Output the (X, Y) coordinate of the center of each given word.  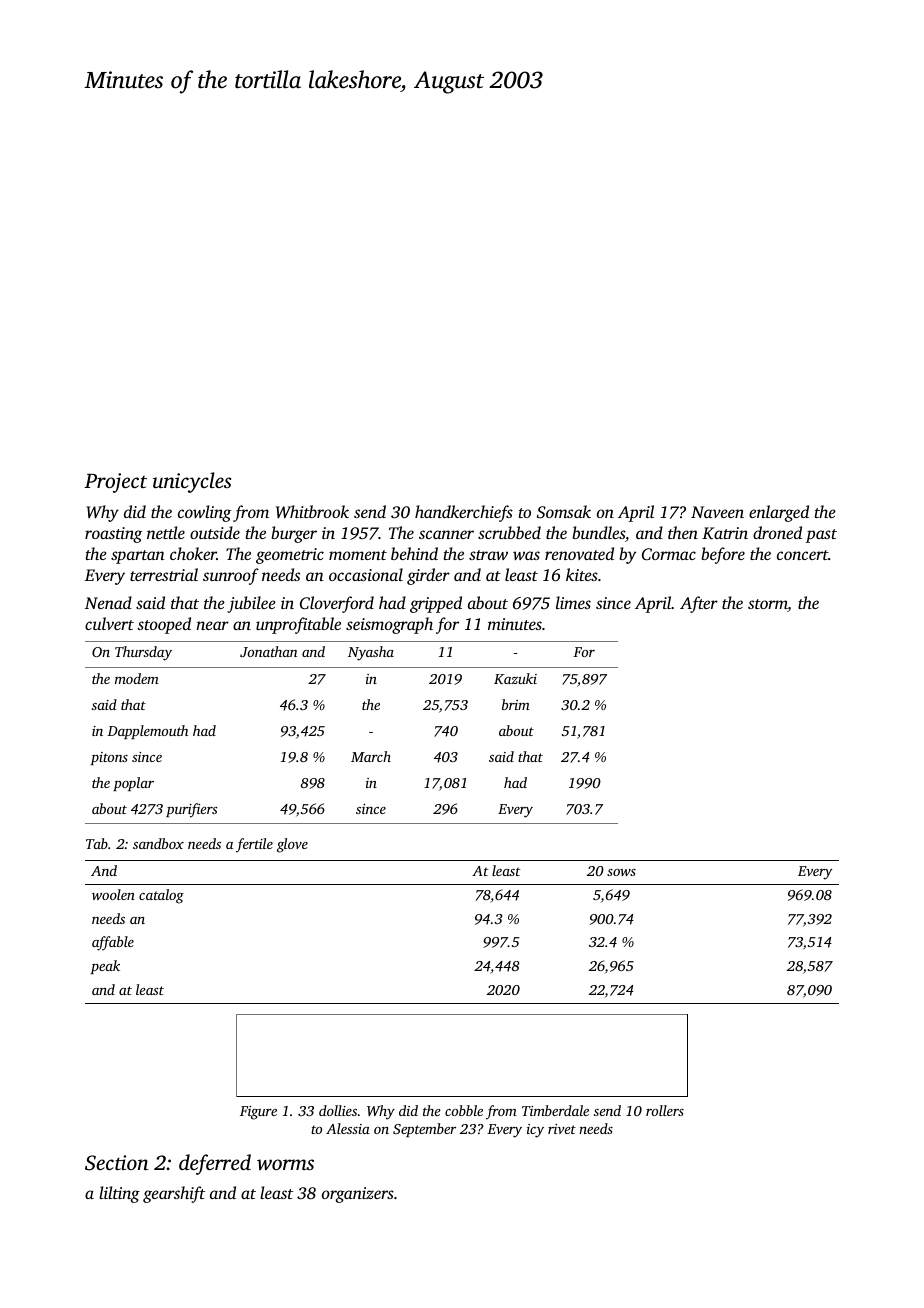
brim (516, 704)
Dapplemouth (147, 732)
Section (117, 1163)
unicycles (192, 482)
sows (621, 872)
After (699, 604)
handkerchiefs (464, 513)
